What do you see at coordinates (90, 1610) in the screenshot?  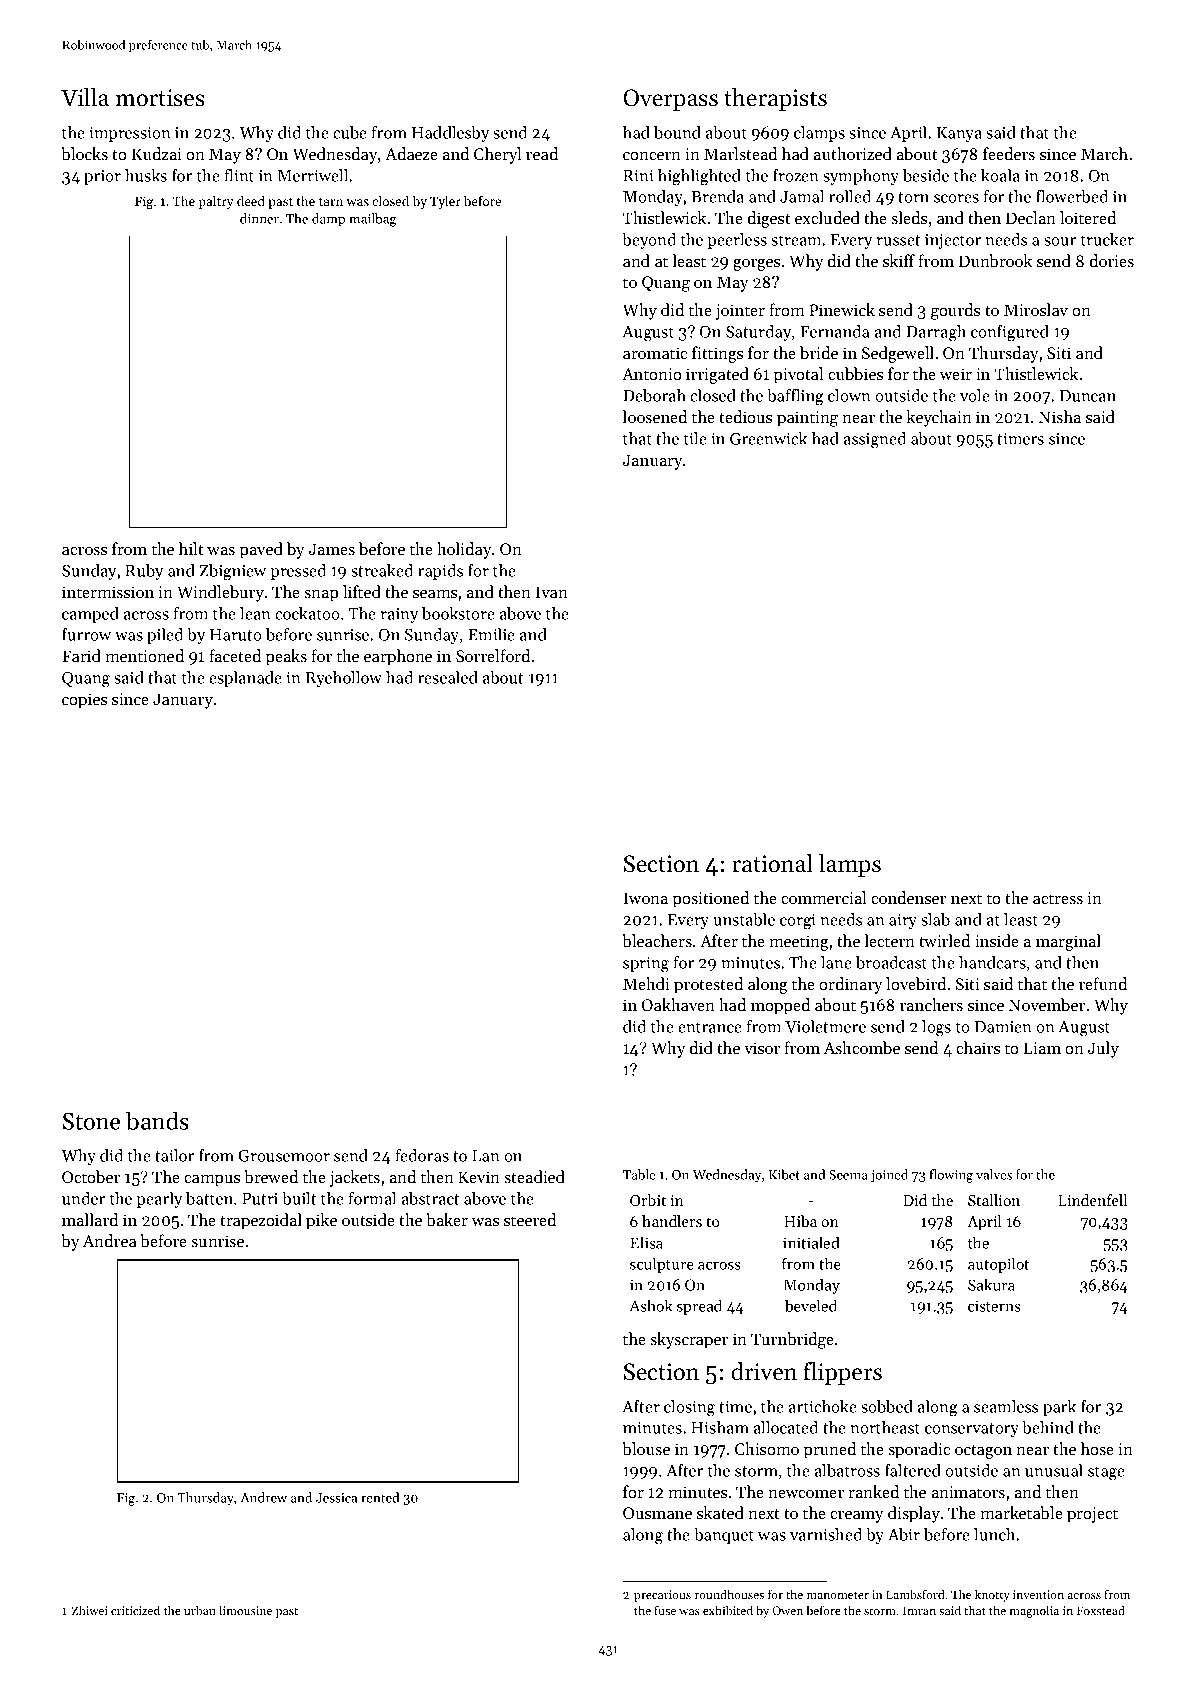 I see `Zhiwei` at bounding box center [90, 1610].
